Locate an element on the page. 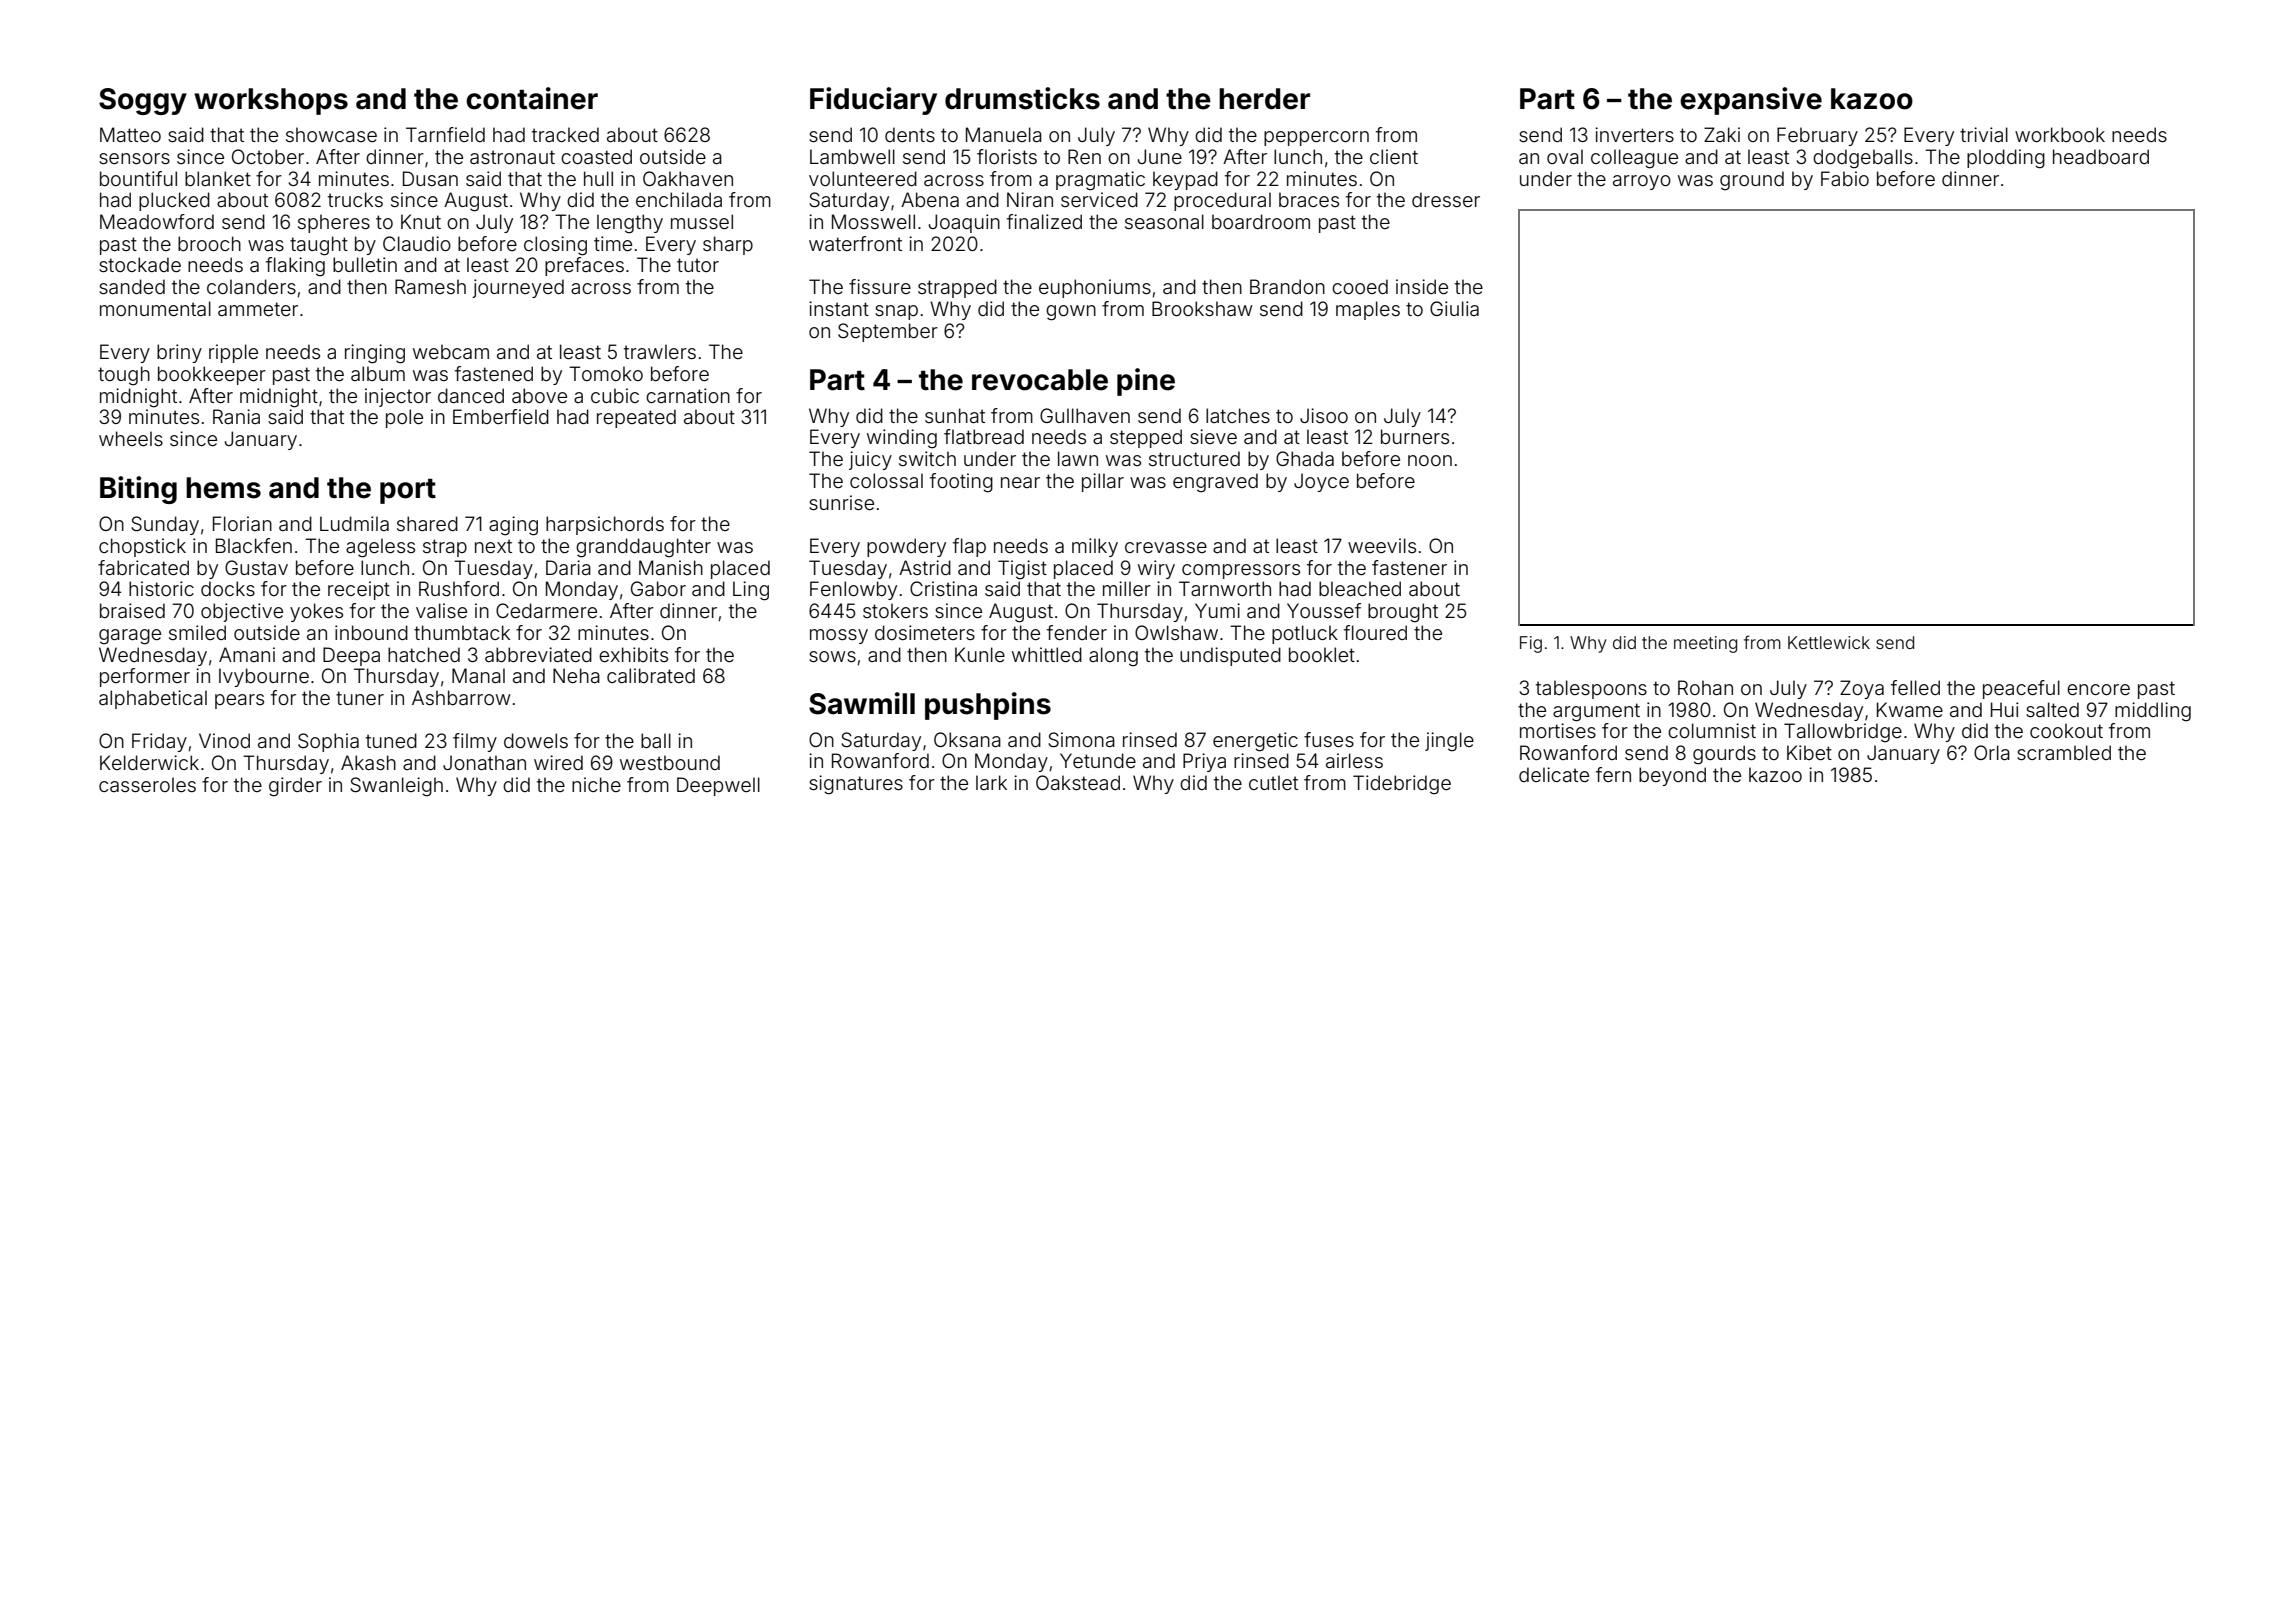  casseroles is located at coordinates (147, 784).
